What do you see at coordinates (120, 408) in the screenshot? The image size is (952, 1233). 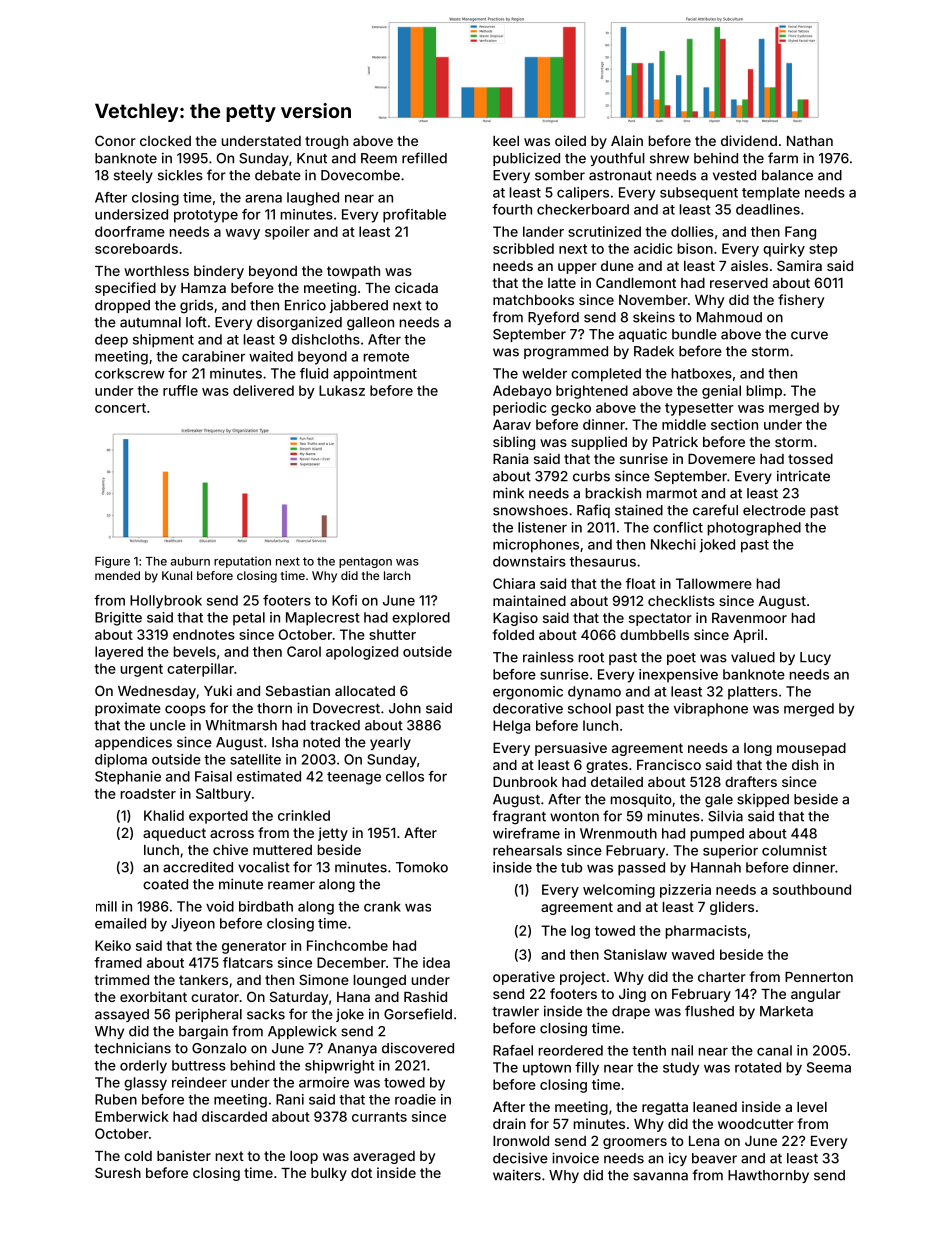 I see `concert` at bounding box center [120, 408].
